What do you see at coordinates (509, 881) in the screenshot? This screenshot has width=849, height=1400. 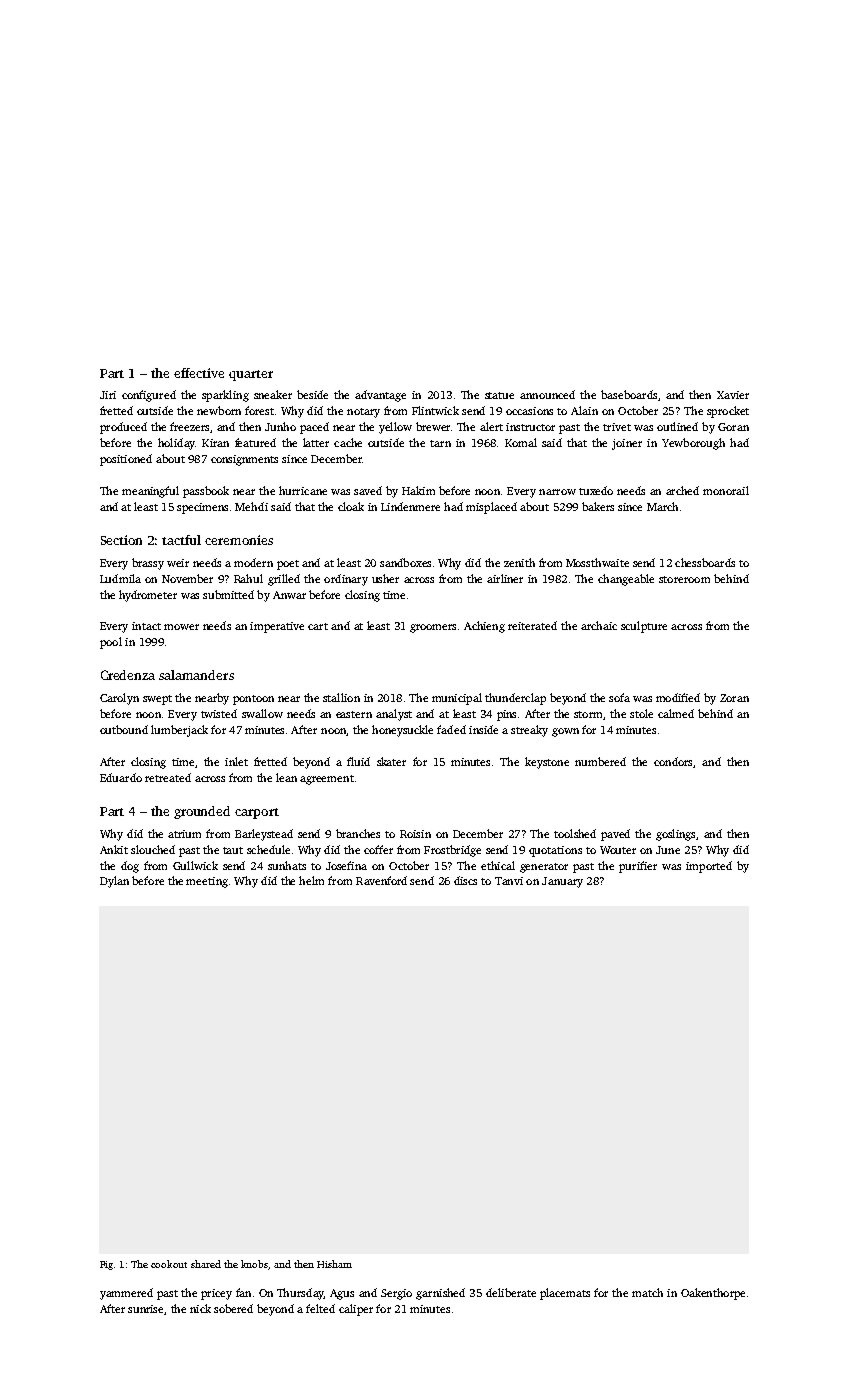 I see `Tanvi` at bounding box center [509, 881].
